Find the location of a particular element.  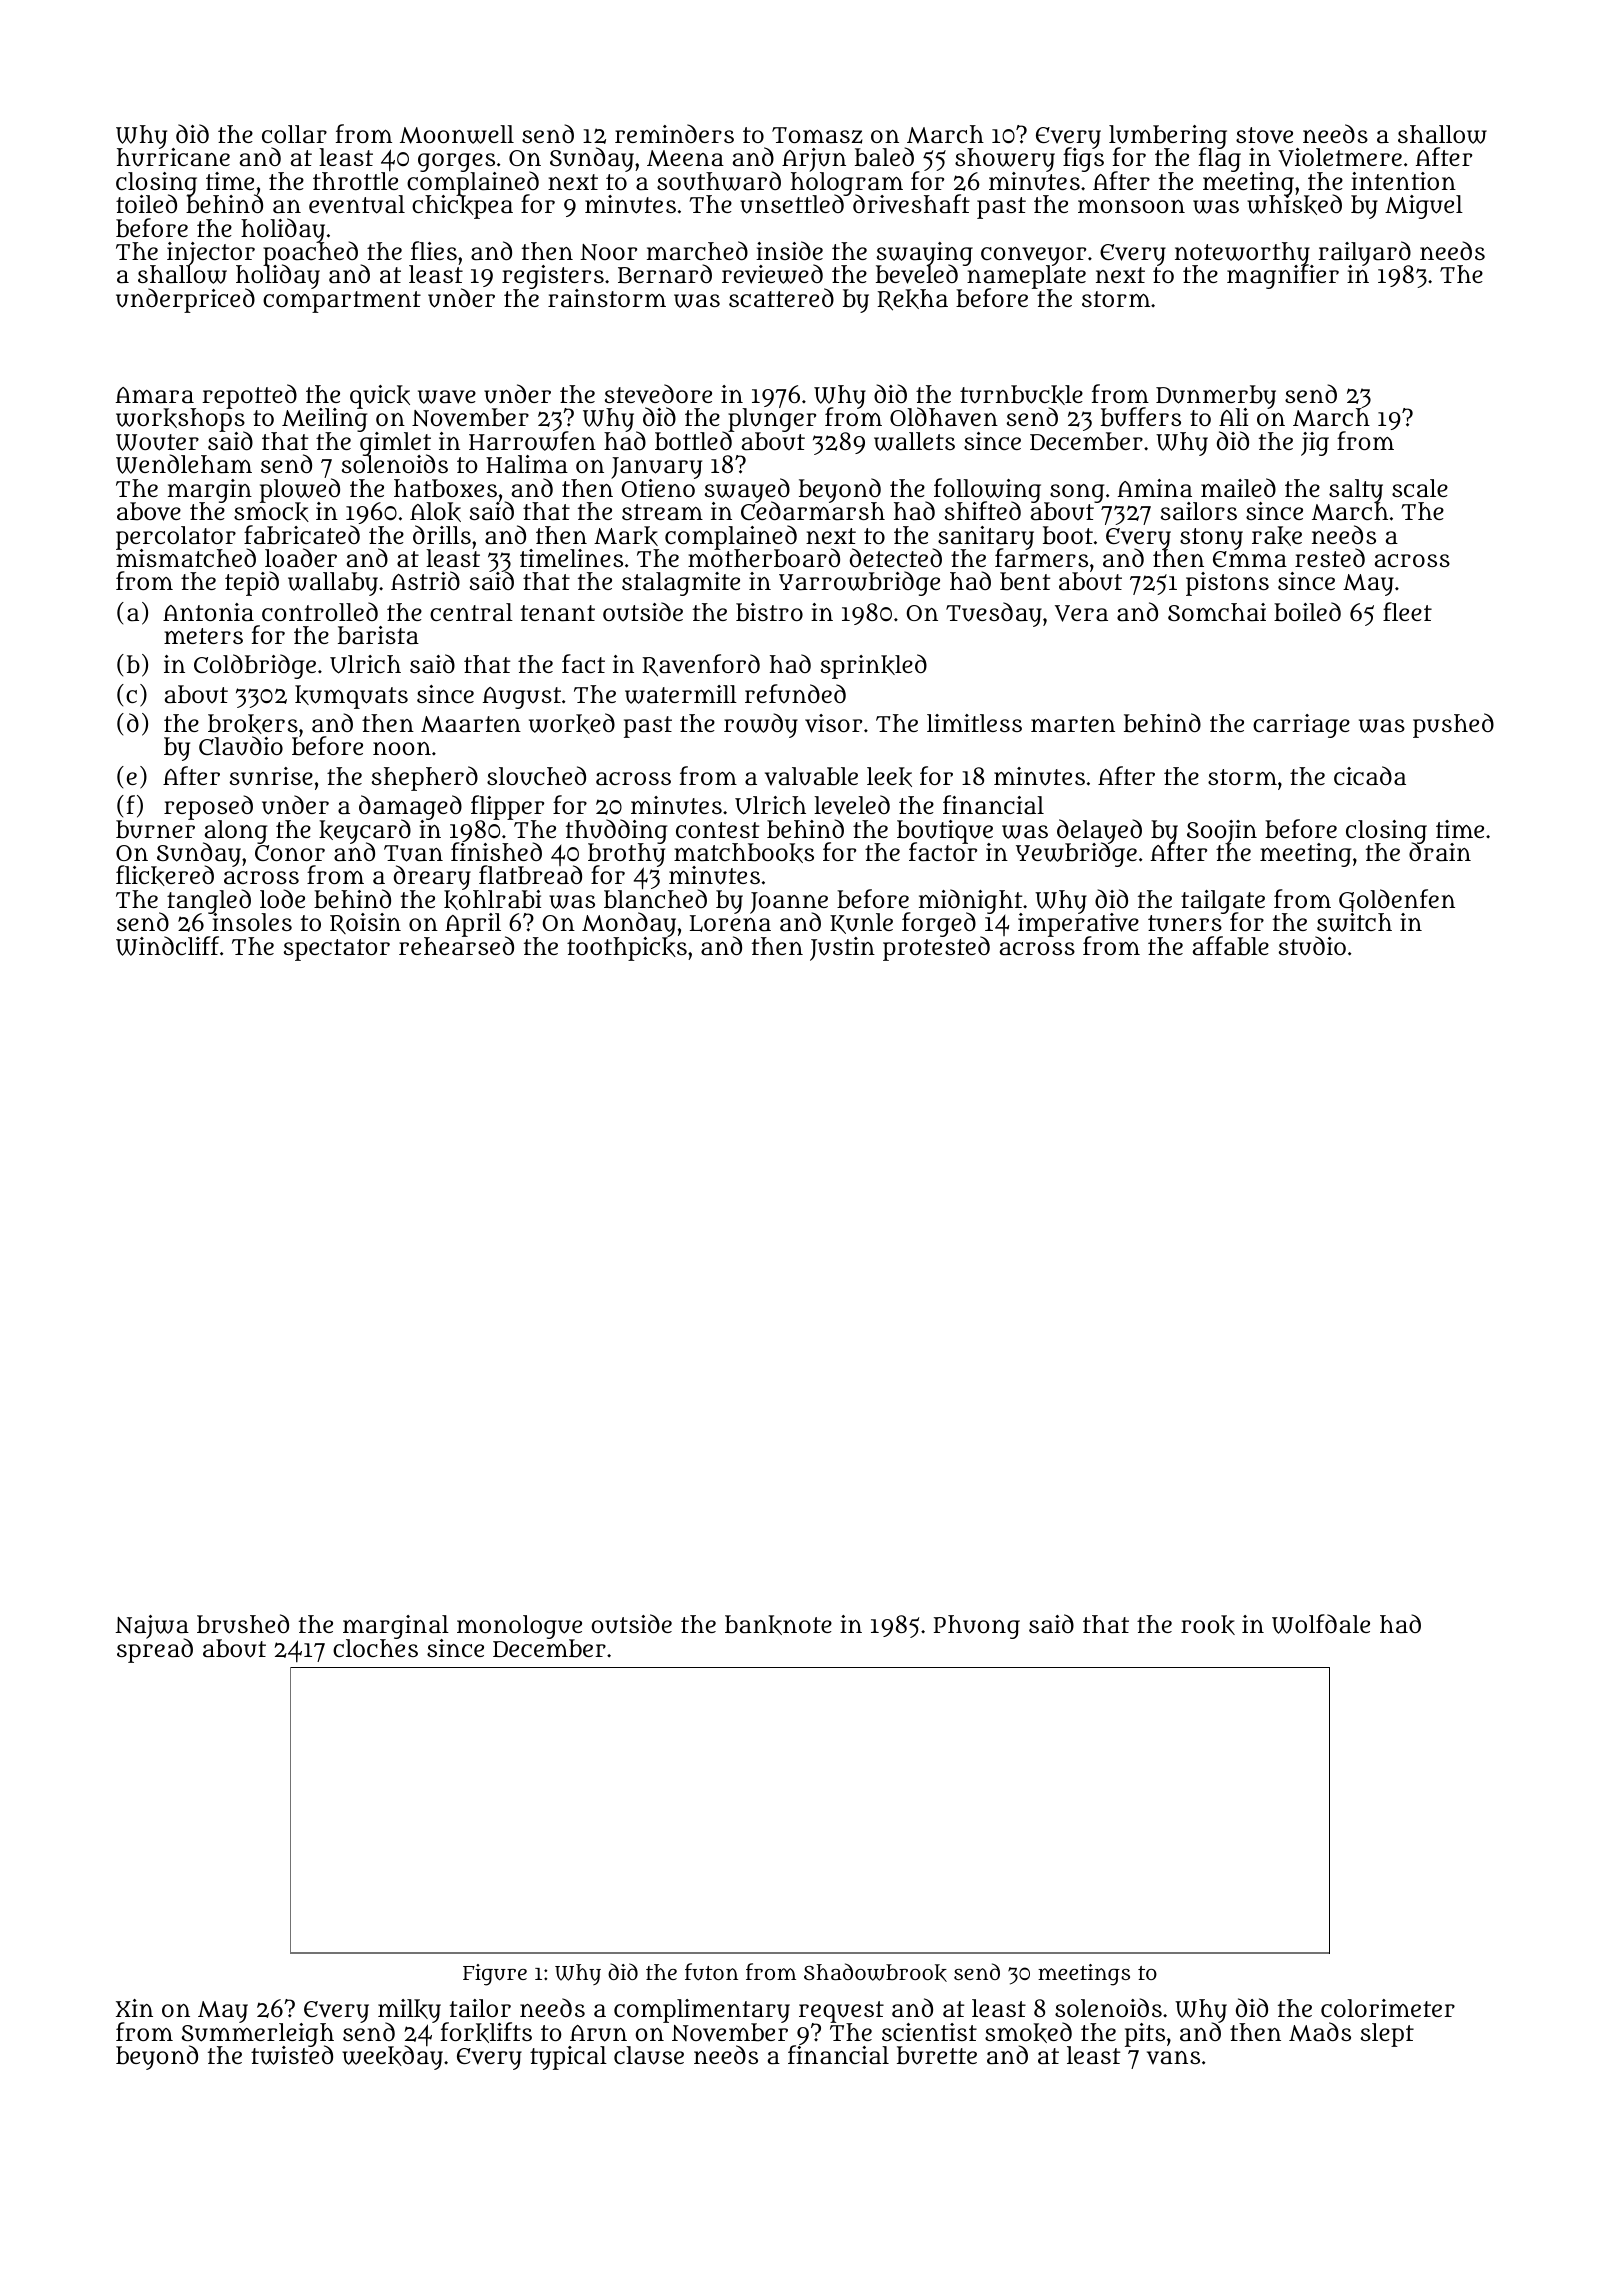

repotted is located at coordinates (249, 396).
